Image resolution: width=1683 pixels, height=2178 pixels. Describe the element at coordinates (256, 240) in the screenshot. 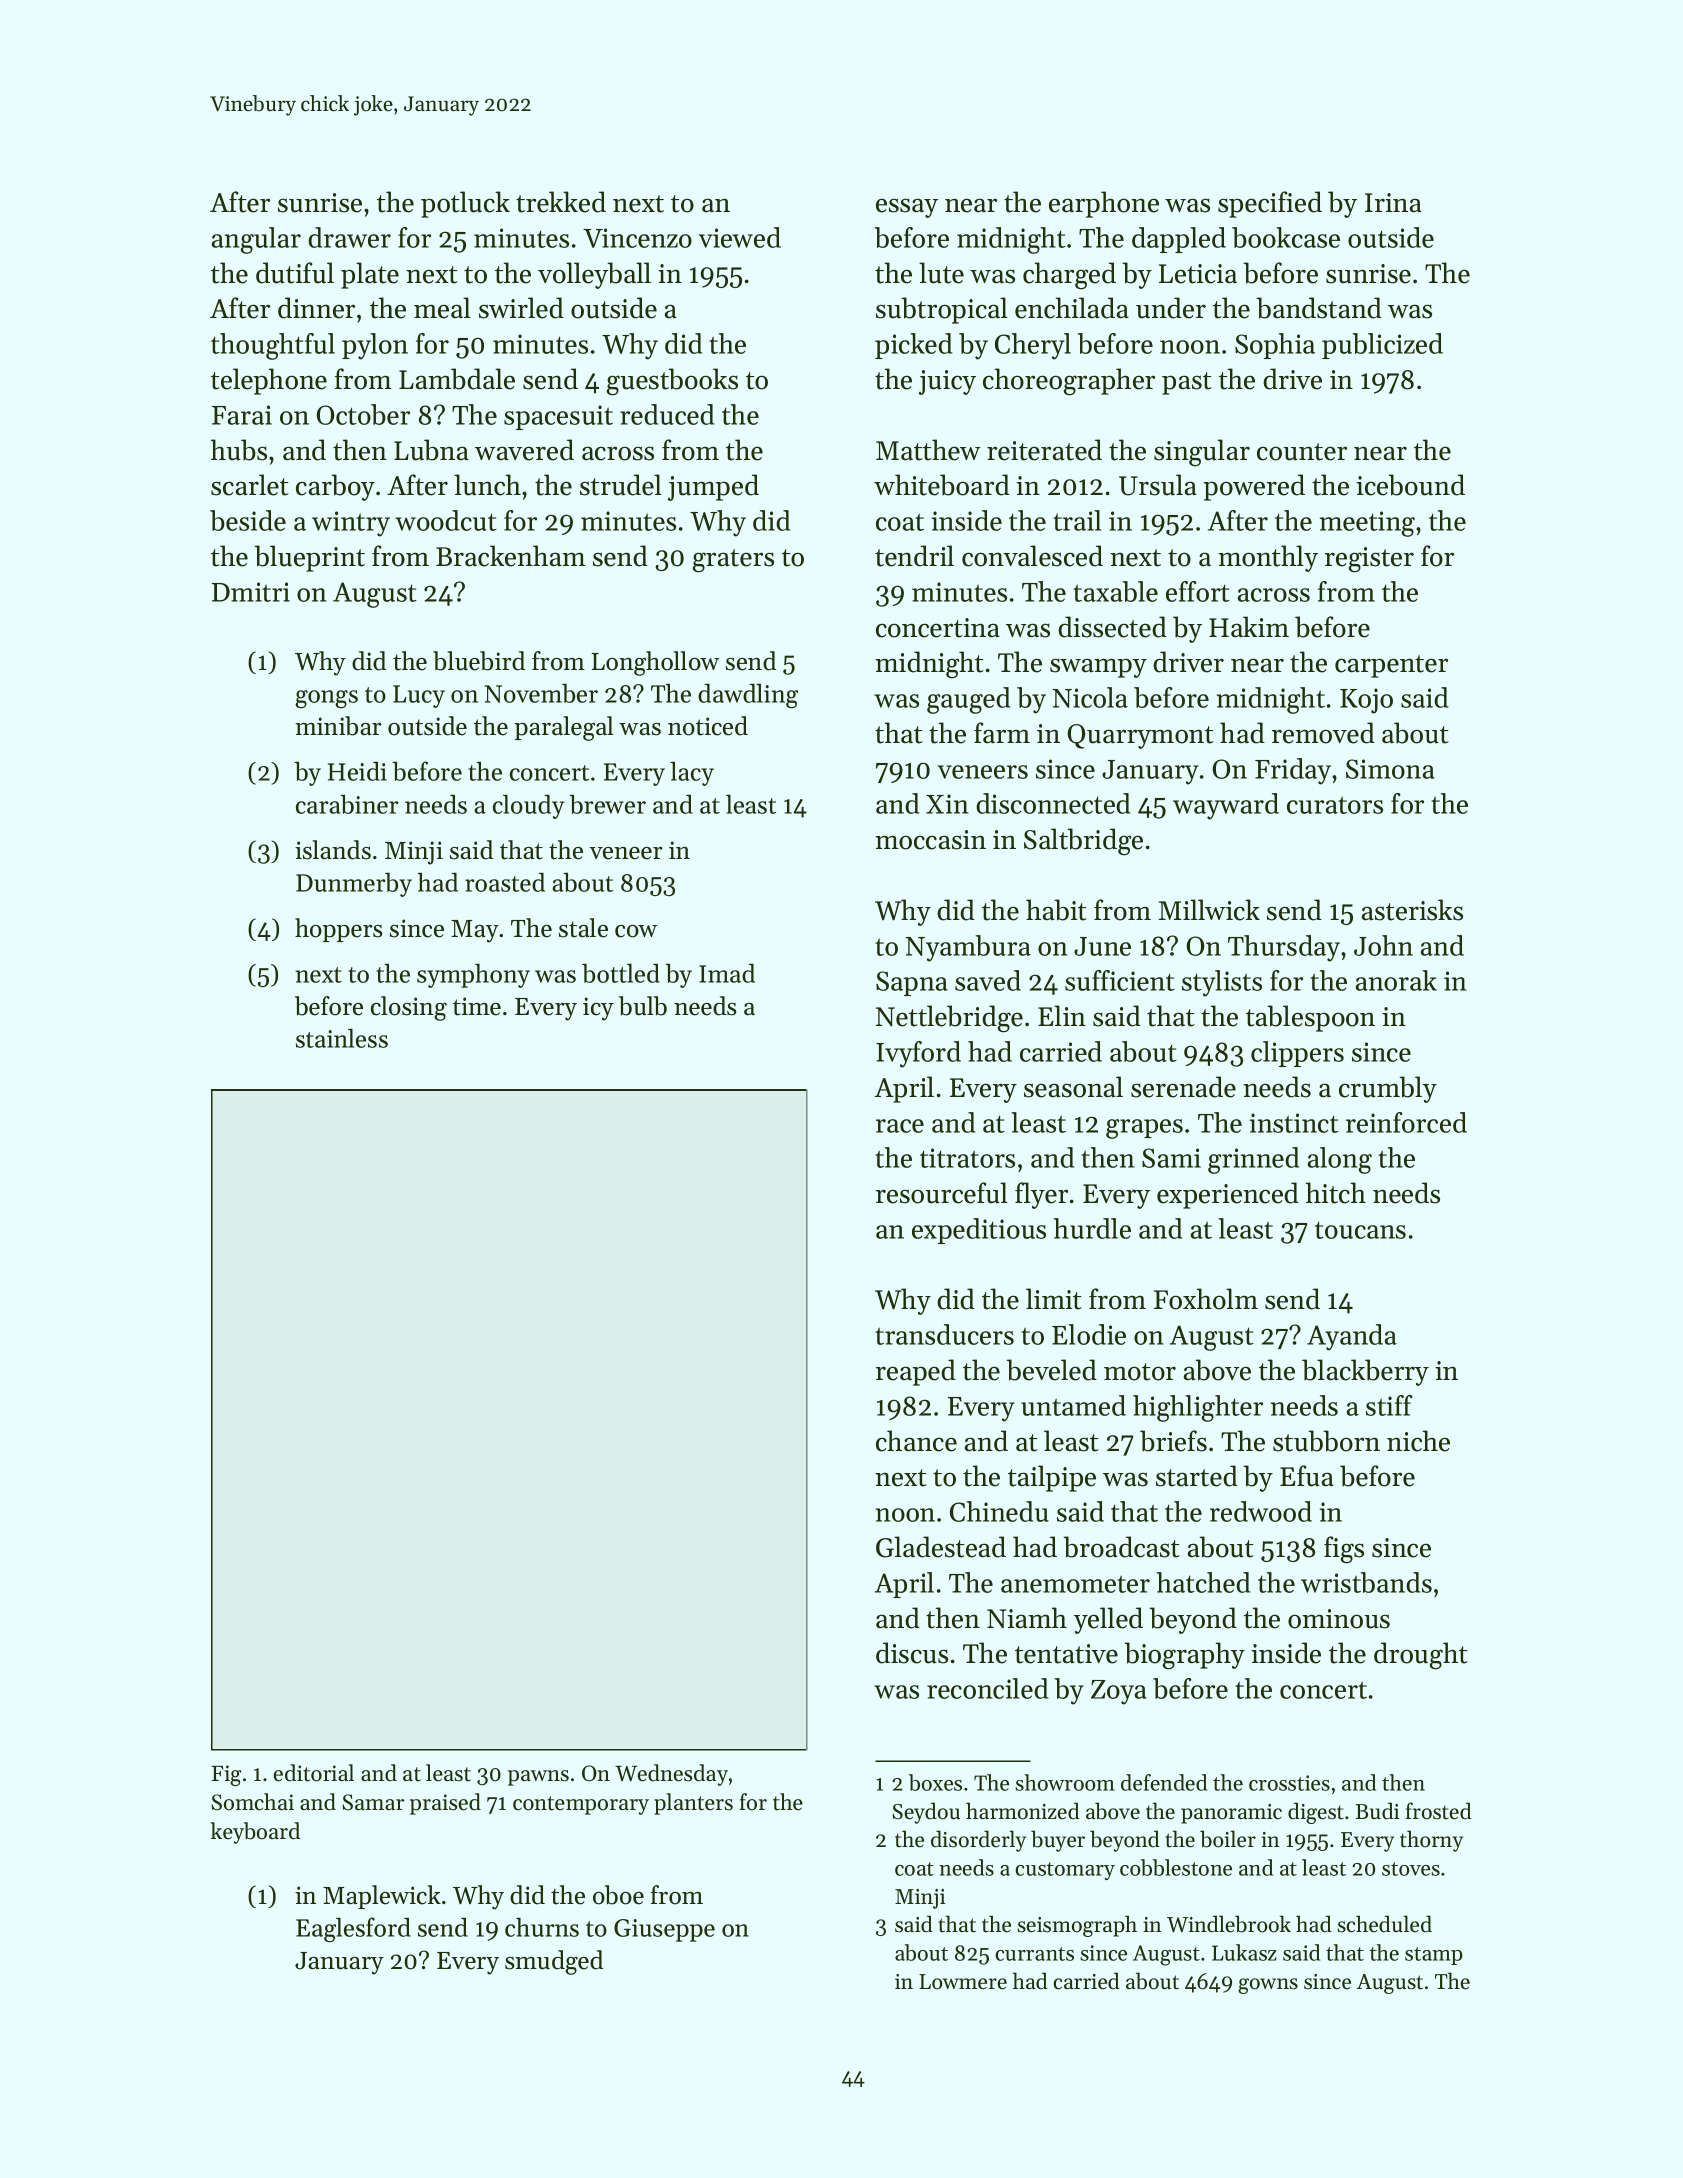

I see `angular` at that location.
